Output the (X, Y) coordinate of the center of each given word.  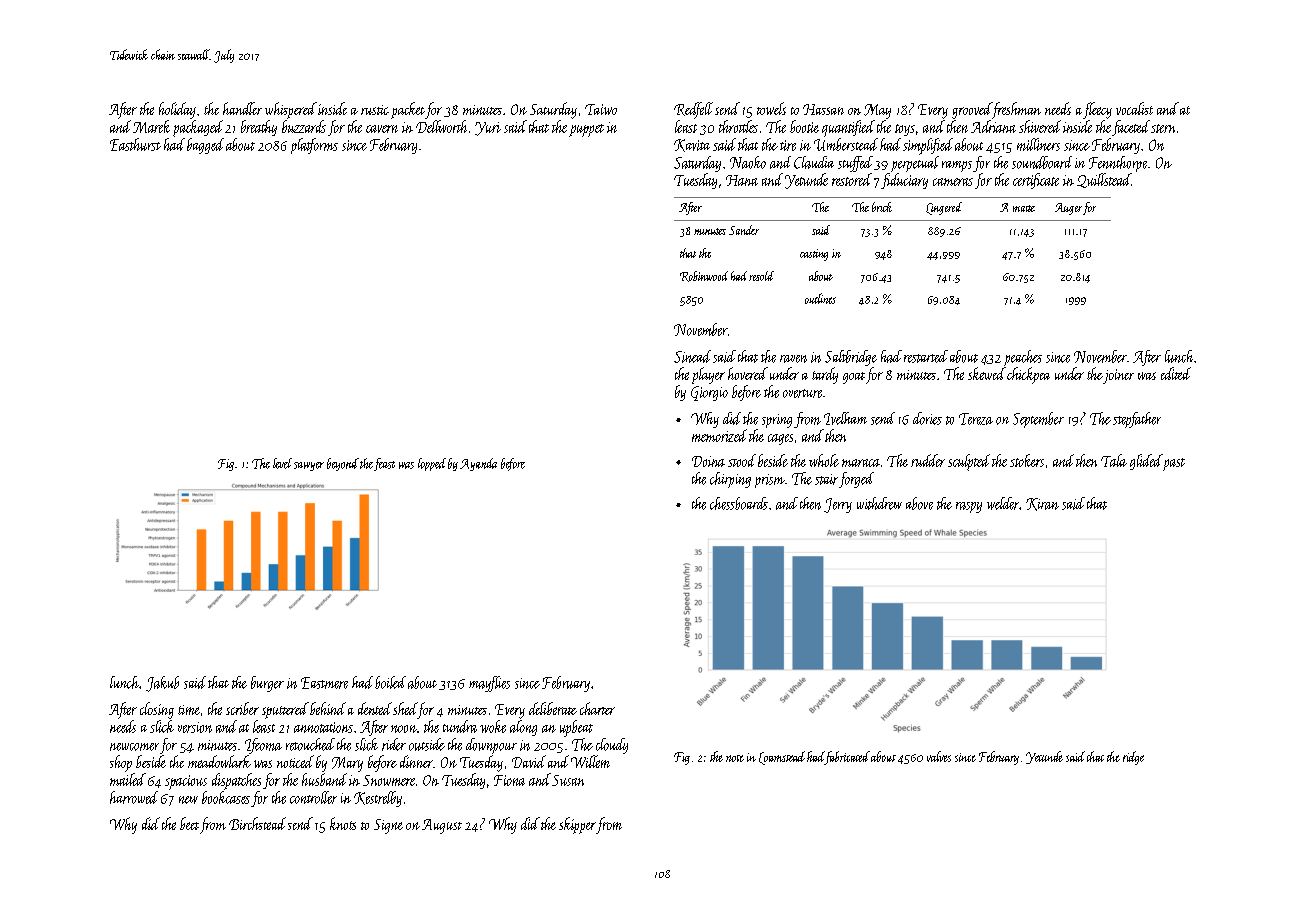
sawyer (309, 466)
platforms (314, 146)
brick (882, 207)
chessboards (739, 503)
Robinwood (704, 276)
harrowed (134, 797)
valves (939, 756)
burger (267, 684)
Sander (744, 230)
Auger (1068, 209)
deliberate (553, 708)
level (282, 463)
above (919, 503)
